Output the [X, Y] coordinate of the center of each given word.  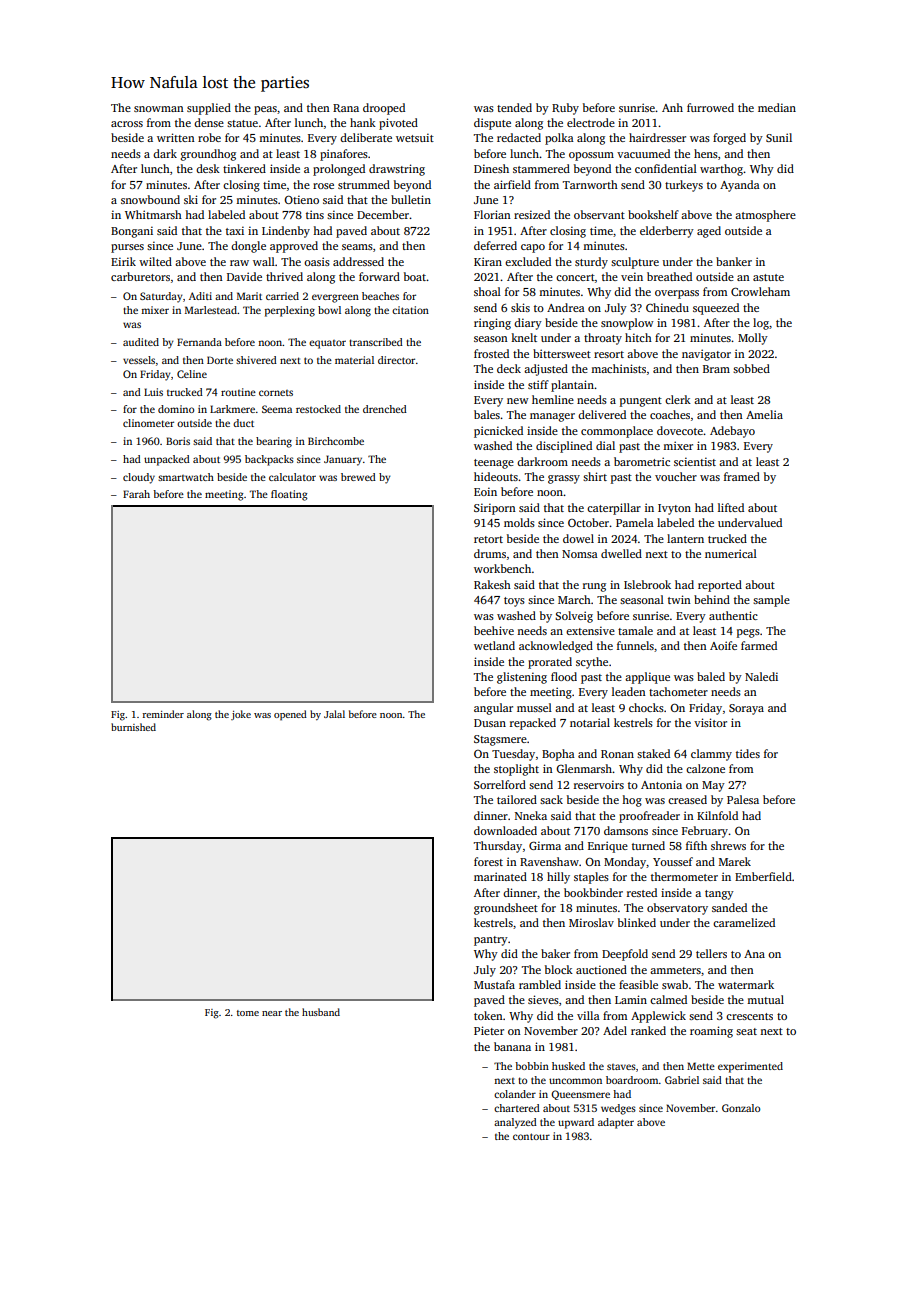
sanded [729, 907]
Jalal [334, 714]
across [127, 124]
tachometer [678, 691]
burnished [133, 727]
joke [241, 715]
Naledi [761, 676]
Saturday [161, 297]
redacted [519, 137]
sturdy [591, 263]
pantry [491, 941]
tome [248, 1013]
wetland [494, 645]
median [777, 107]
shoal [487, 291]
